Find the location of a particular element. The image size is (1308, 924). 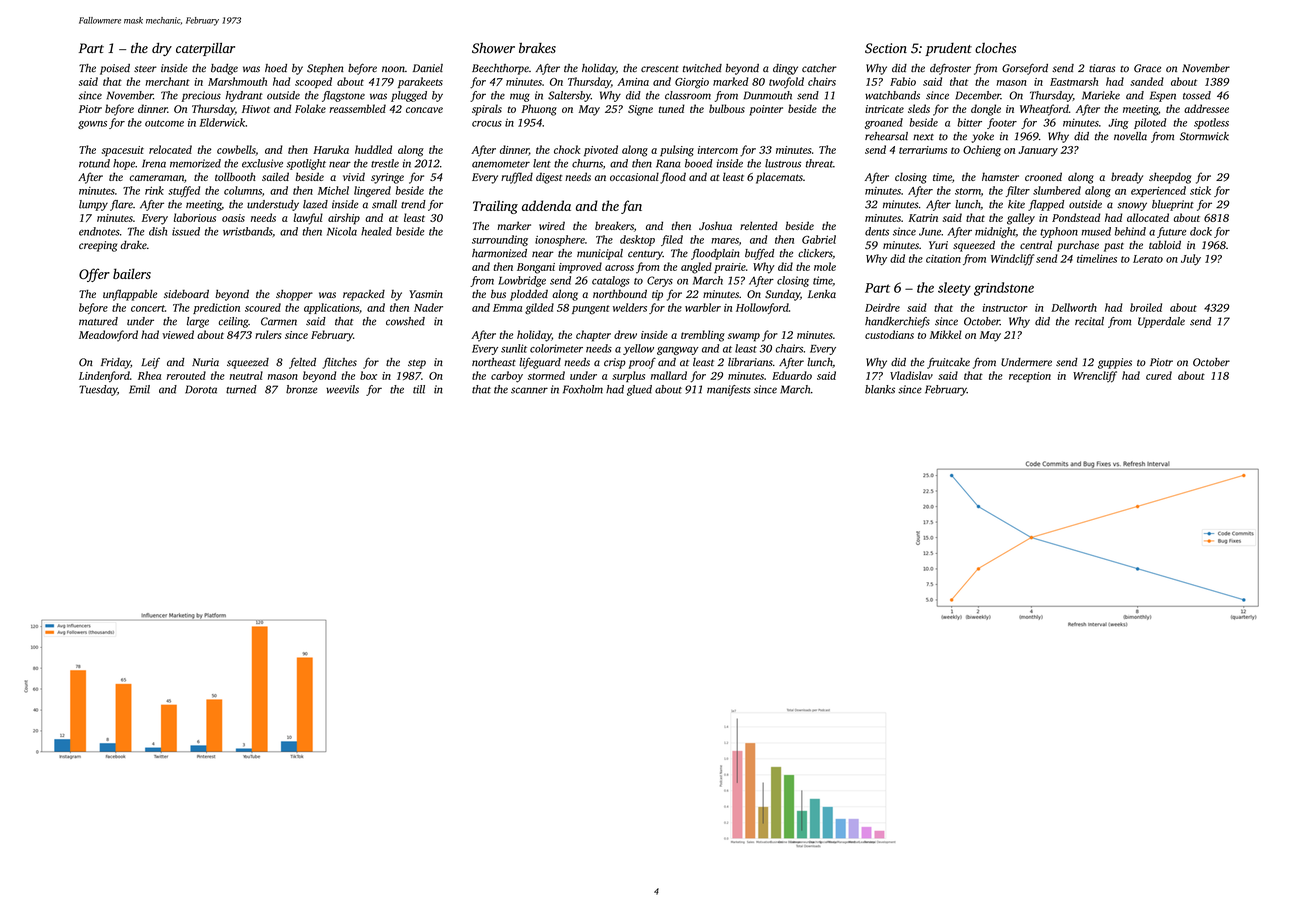

brakes is located at coordinates (537, 48).
